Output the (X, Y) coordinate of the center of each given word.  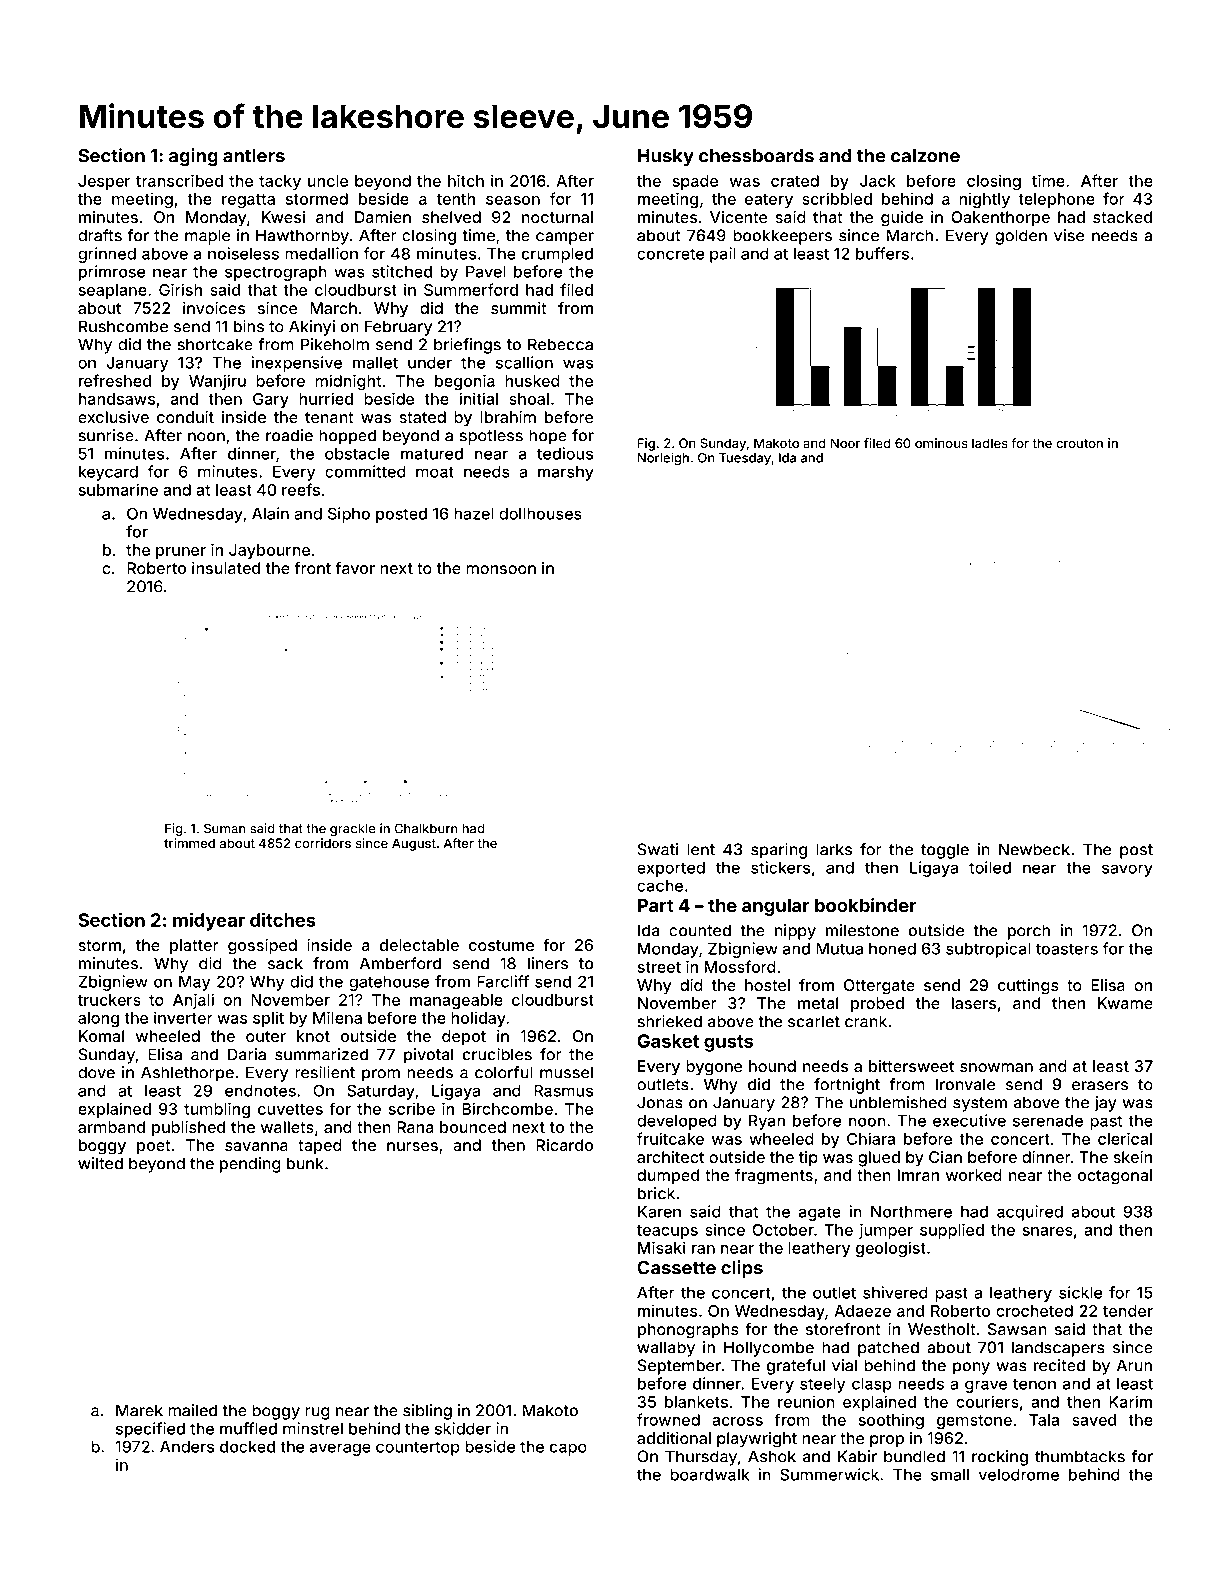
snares (1048, 1231)
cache (660, 886)
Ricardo (564, 1145)
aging (193, 157)
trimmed (189, 843)
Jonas (660, 1102)
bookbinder (865, 905)
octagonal (1115, 1177)
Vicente (738, 217)
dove (96, 1072)
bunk (305, 1163)
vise (1069, 235)
